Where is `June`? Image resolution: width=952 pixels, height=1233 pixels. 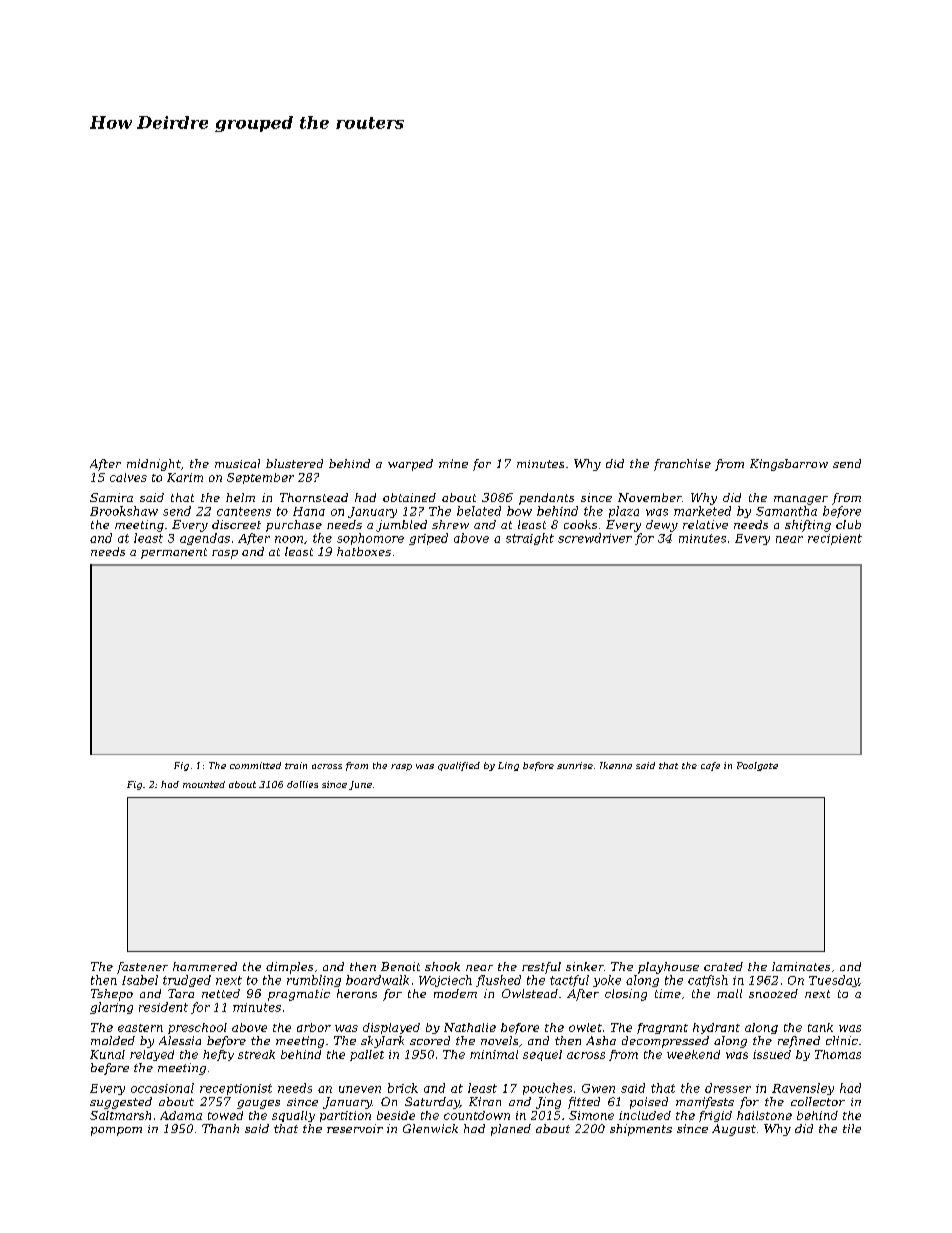
June is located at coordinates (360, 785).
